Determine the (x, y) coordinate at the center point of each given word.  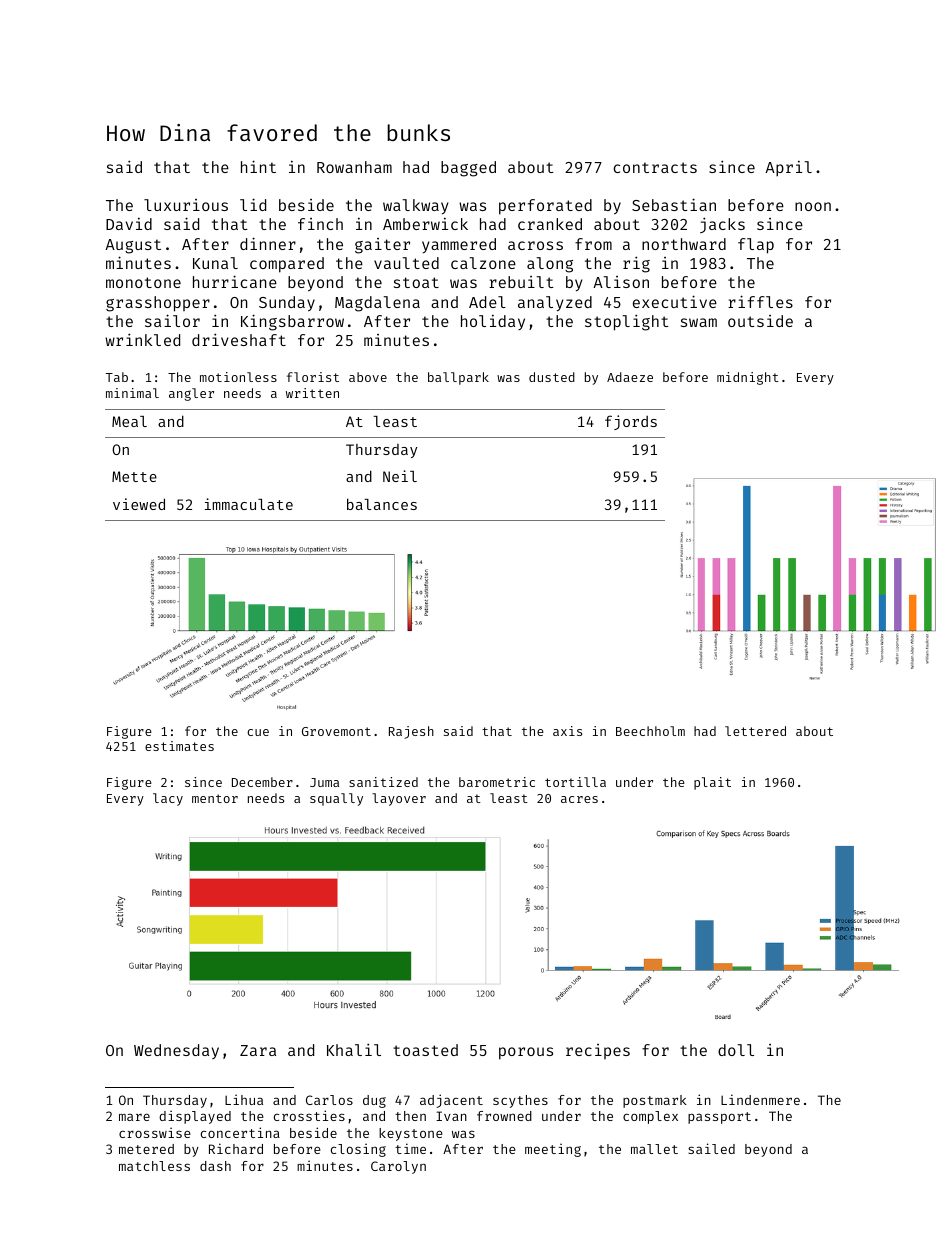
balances (382, 504)
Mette (134, 476)
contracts (655, 167)
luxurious (186, 205)
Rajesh (411, 732)
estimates (179, 746)
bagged (468, 169)
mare (134, 1117)
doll (736, 1050)
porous (526, 1053)
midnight (748, 378)
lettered (755, 731)
